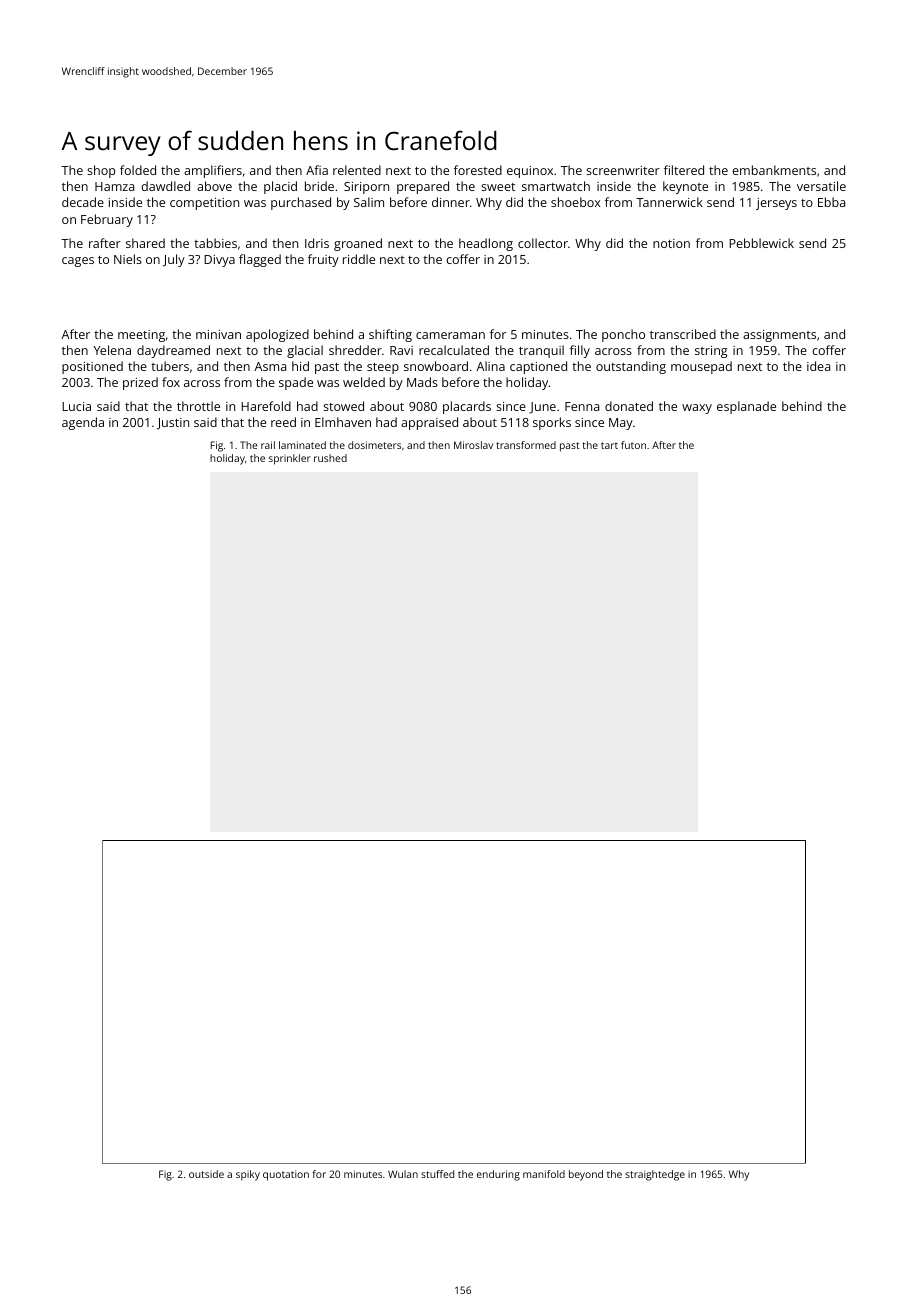  I want to click on manifold, so click(544, 1174).
